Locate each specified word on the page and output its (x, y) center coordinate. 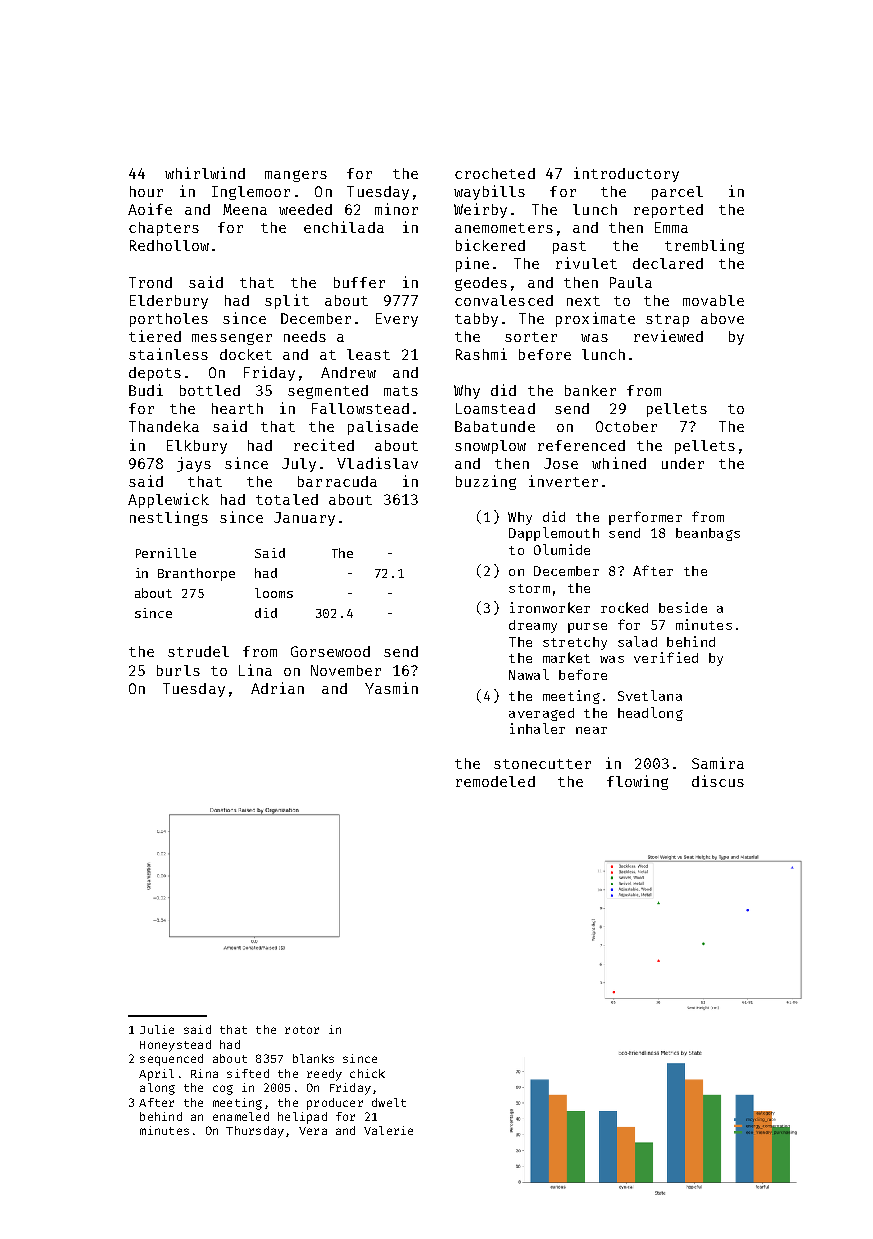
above (722, 318)
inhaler (537, 728)
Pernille (166, 553)
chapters (164, 229)
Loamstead (495, 408)
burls (178, 670)
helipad (302, 1118)
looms (274, 593)
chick (367, 1073)
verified (666, 657)
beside (683, 607)
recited (324, 445)
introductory (626, 174)
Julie (157, 1029)
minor (396, 209)
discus (718, 781)
